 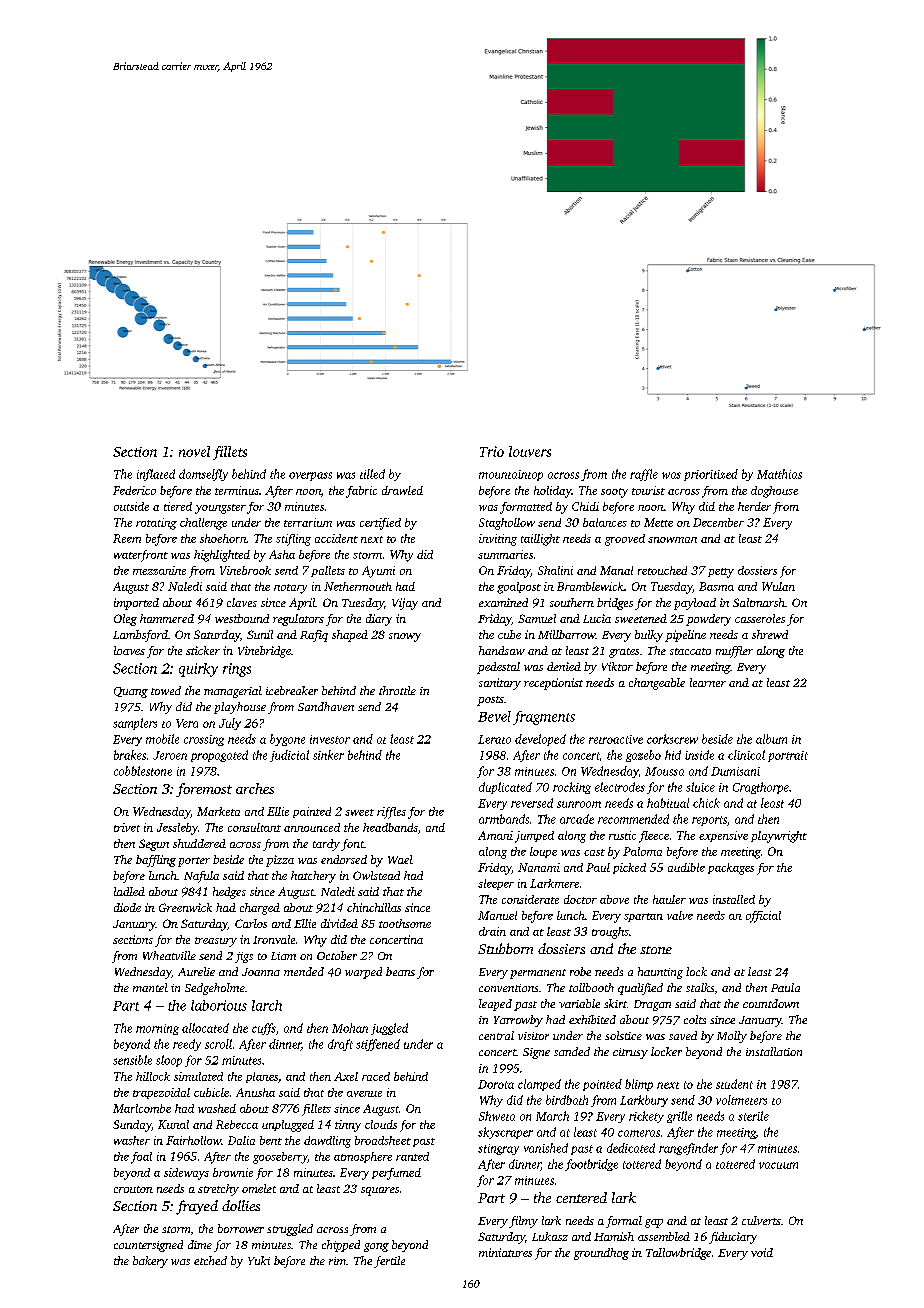 I want to click on divided, so click(x=339, y=923).
